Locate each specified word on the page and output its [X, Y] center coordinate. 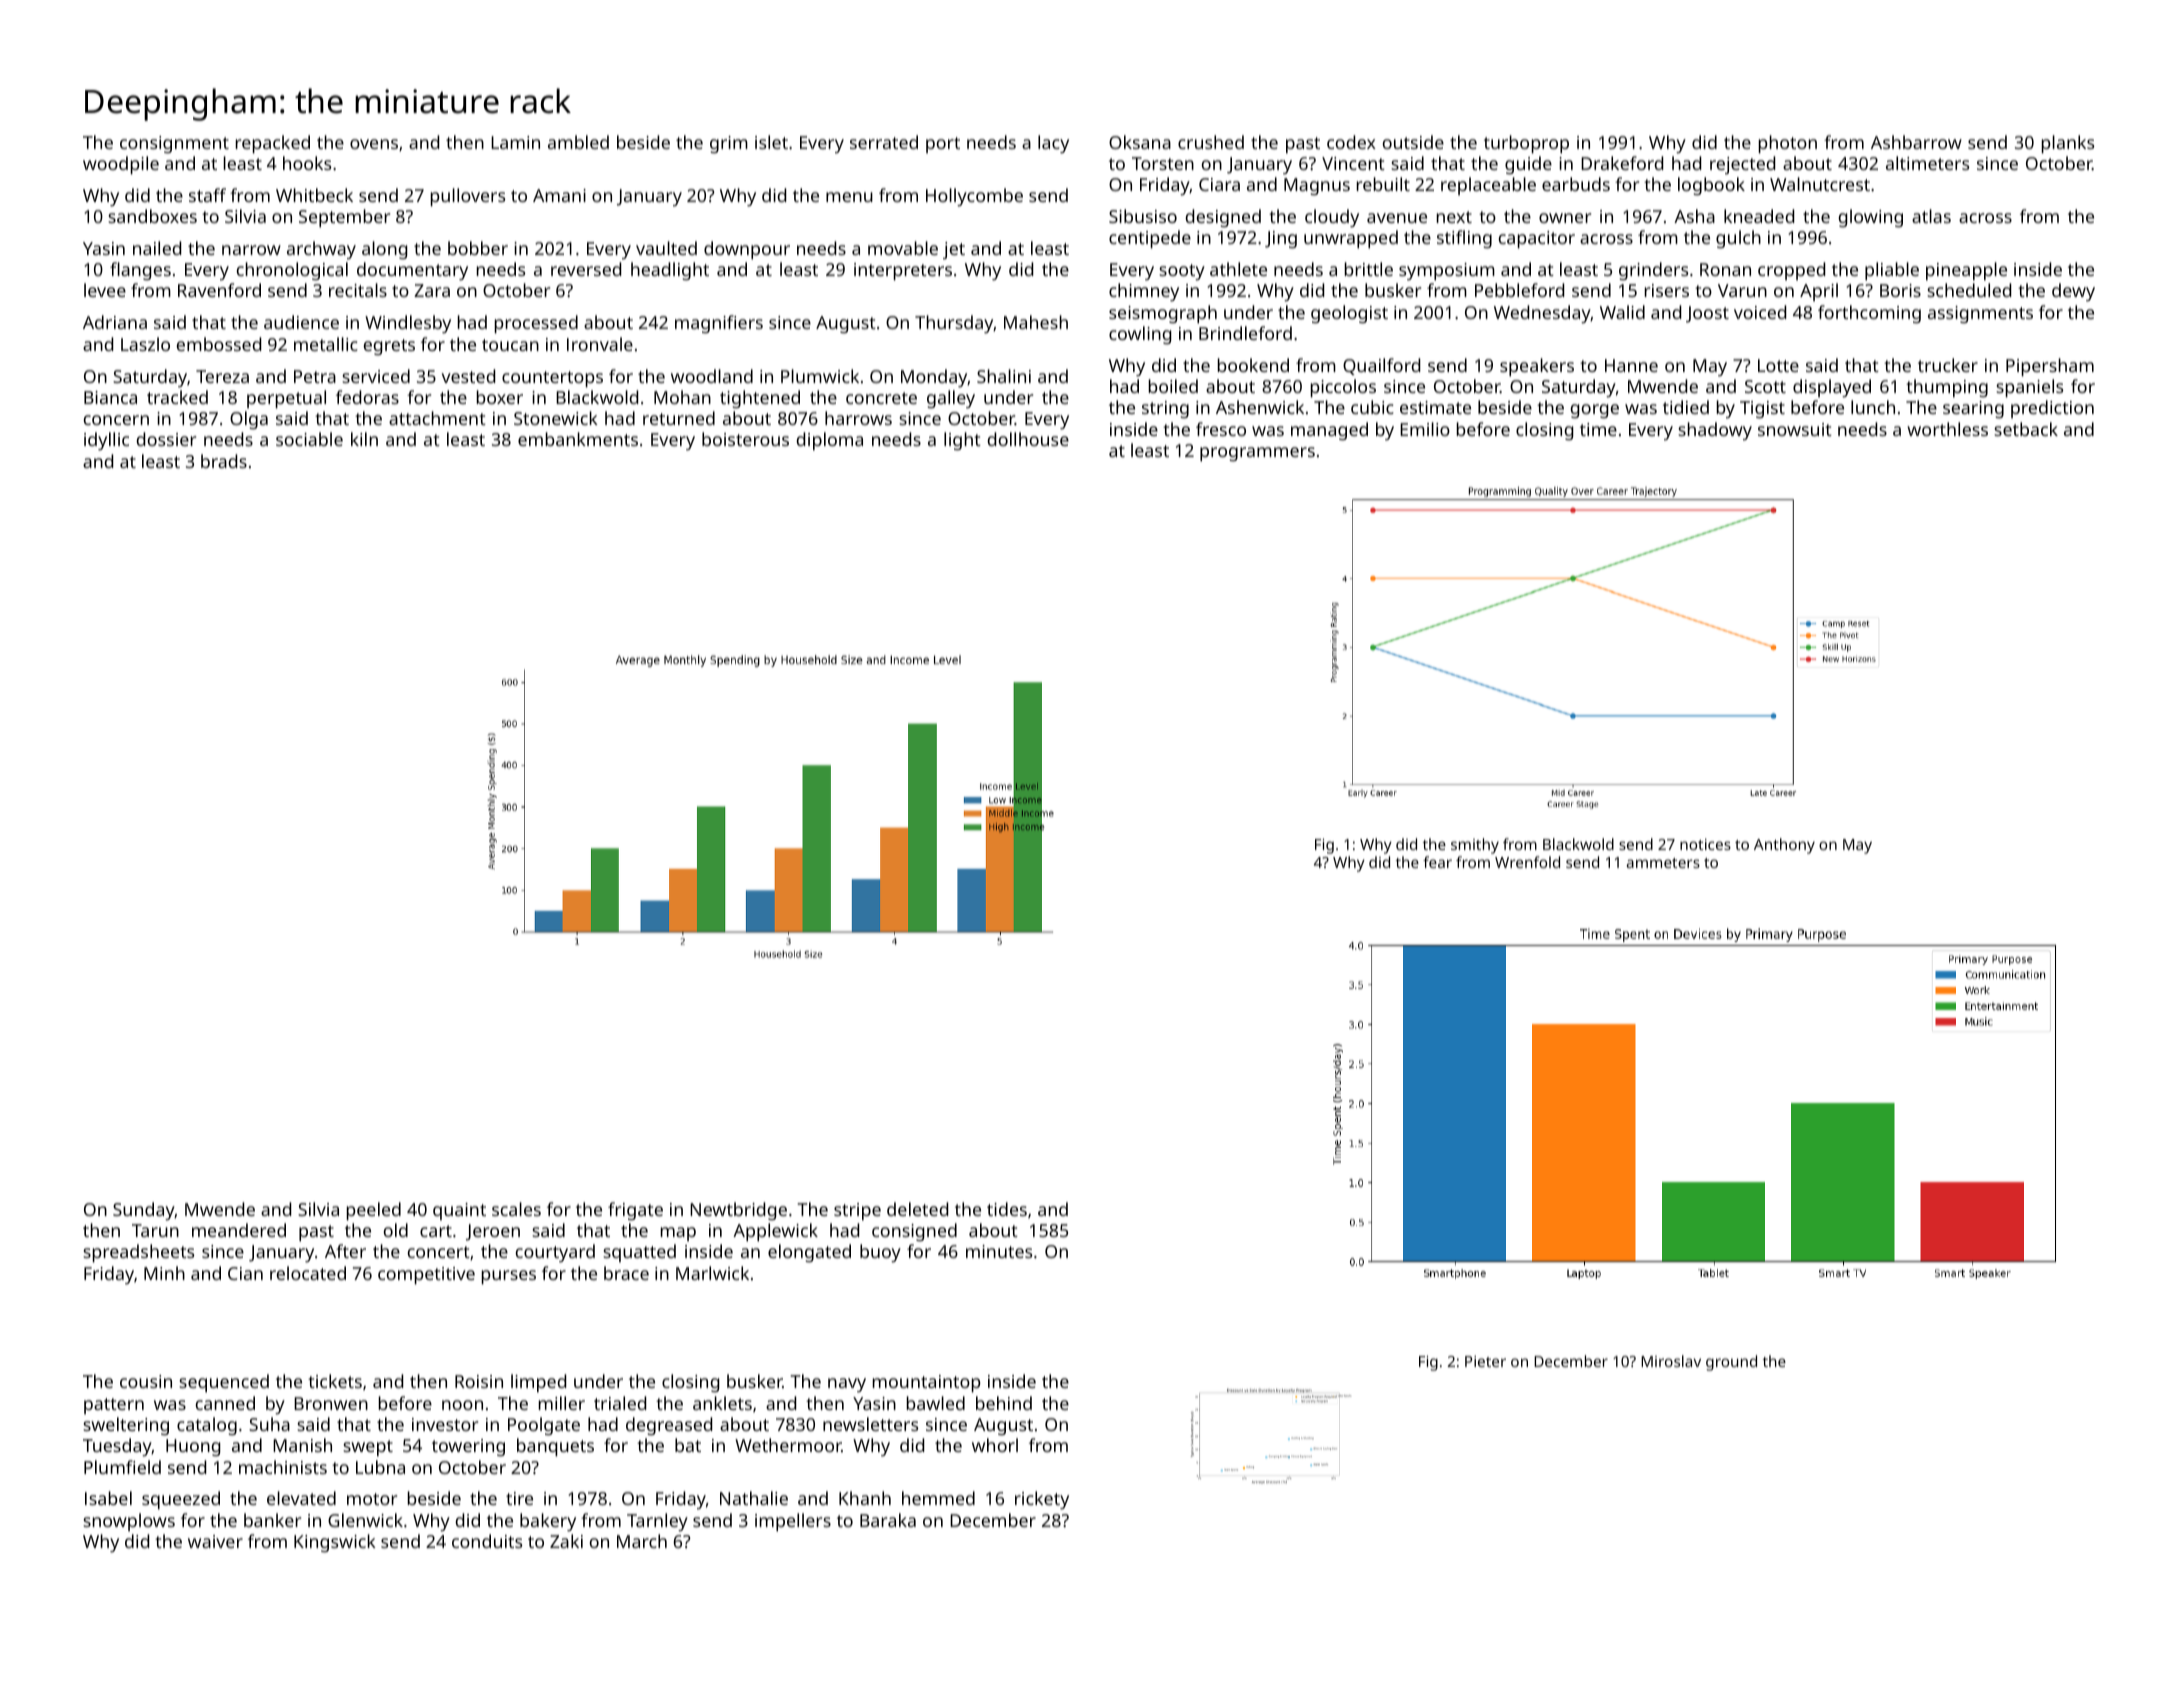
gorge [1595, 411]
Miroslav [1671, 1361]
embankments [578, 439]
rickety [1042, 1500]
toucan [510, 345]
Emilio [1425, 429]
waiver [215, 1541]
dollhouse [1028, 439]
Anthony [1784, 846]
